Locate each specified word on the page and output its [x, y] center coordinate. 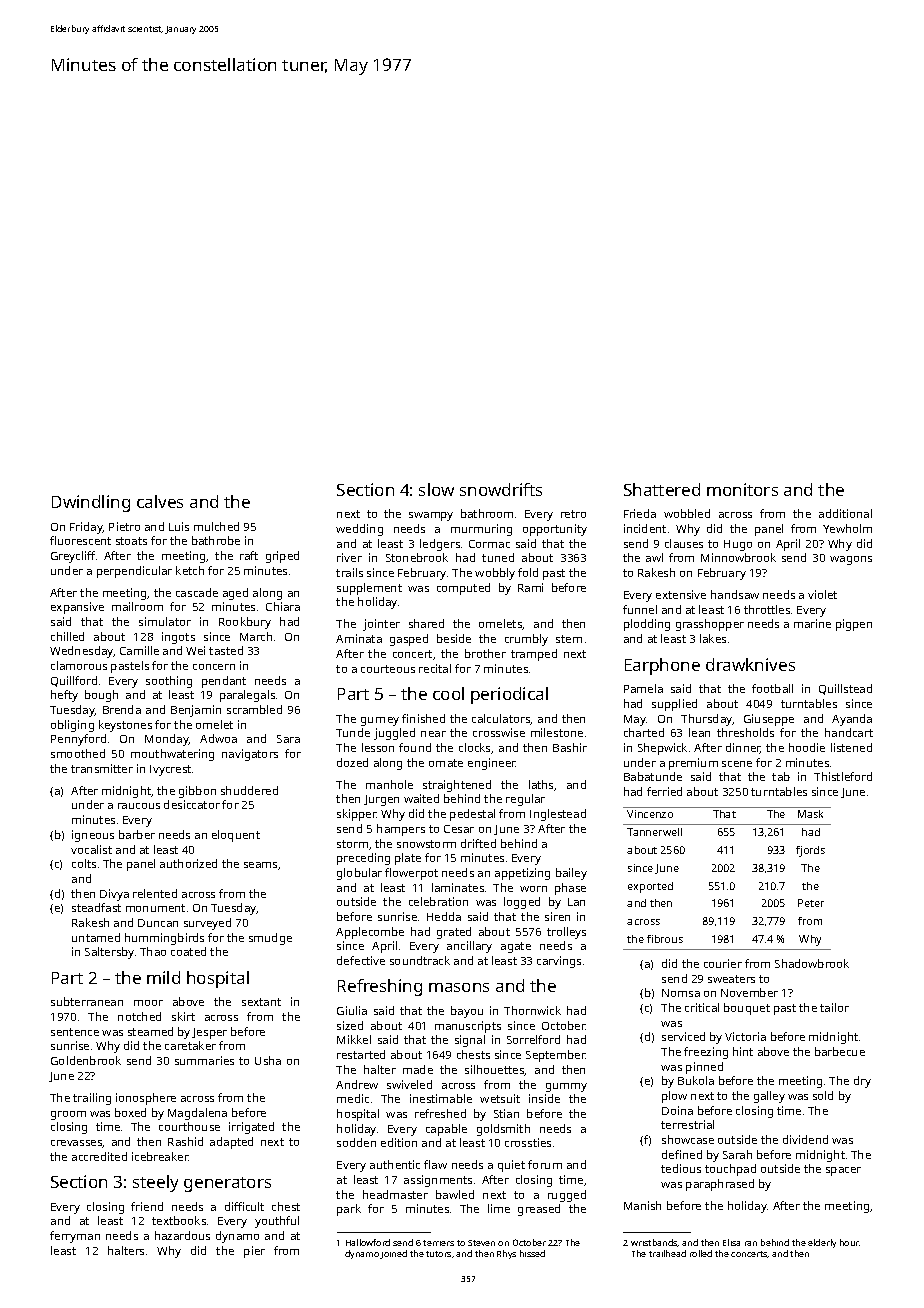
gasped [409, 640]
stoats [131, 541]
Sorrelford [533, 1039]
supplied [674, 705]
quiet [511, 1166]
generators [227, 1184]
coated [188, 951]
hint [743, 1051]
